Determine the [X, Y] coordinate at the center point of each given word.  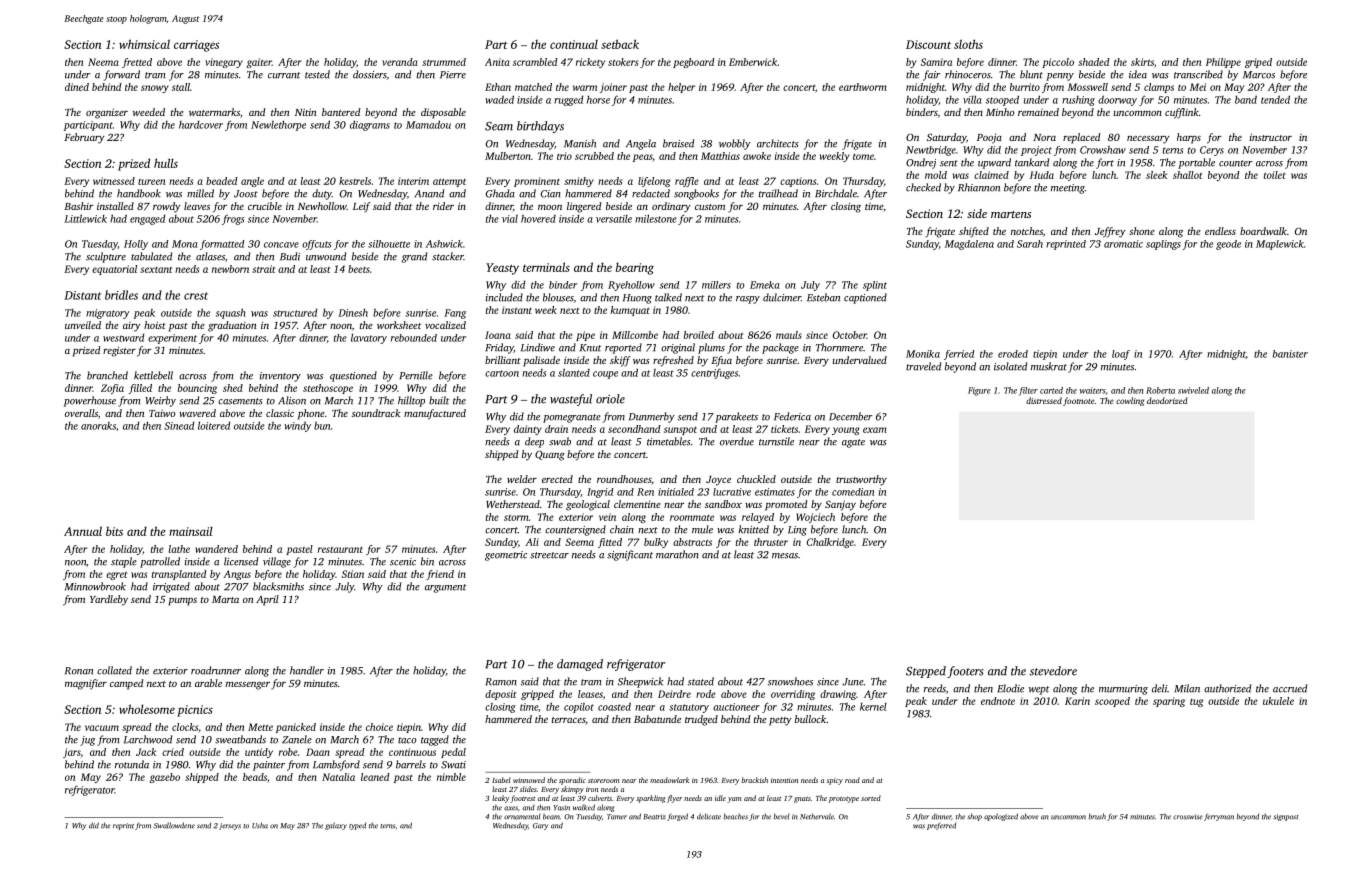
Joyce [718, 481]
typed [357, 826]
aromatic [1123, 244]
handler [307, 670]
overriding [793, 695]
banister [1290, 354]
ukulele [1278, 701]
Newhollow [322, 206]
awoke [757, 156]
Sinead [179, 425]
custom [710, 207]
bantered [341, 112]
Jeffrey [1110, 232]
